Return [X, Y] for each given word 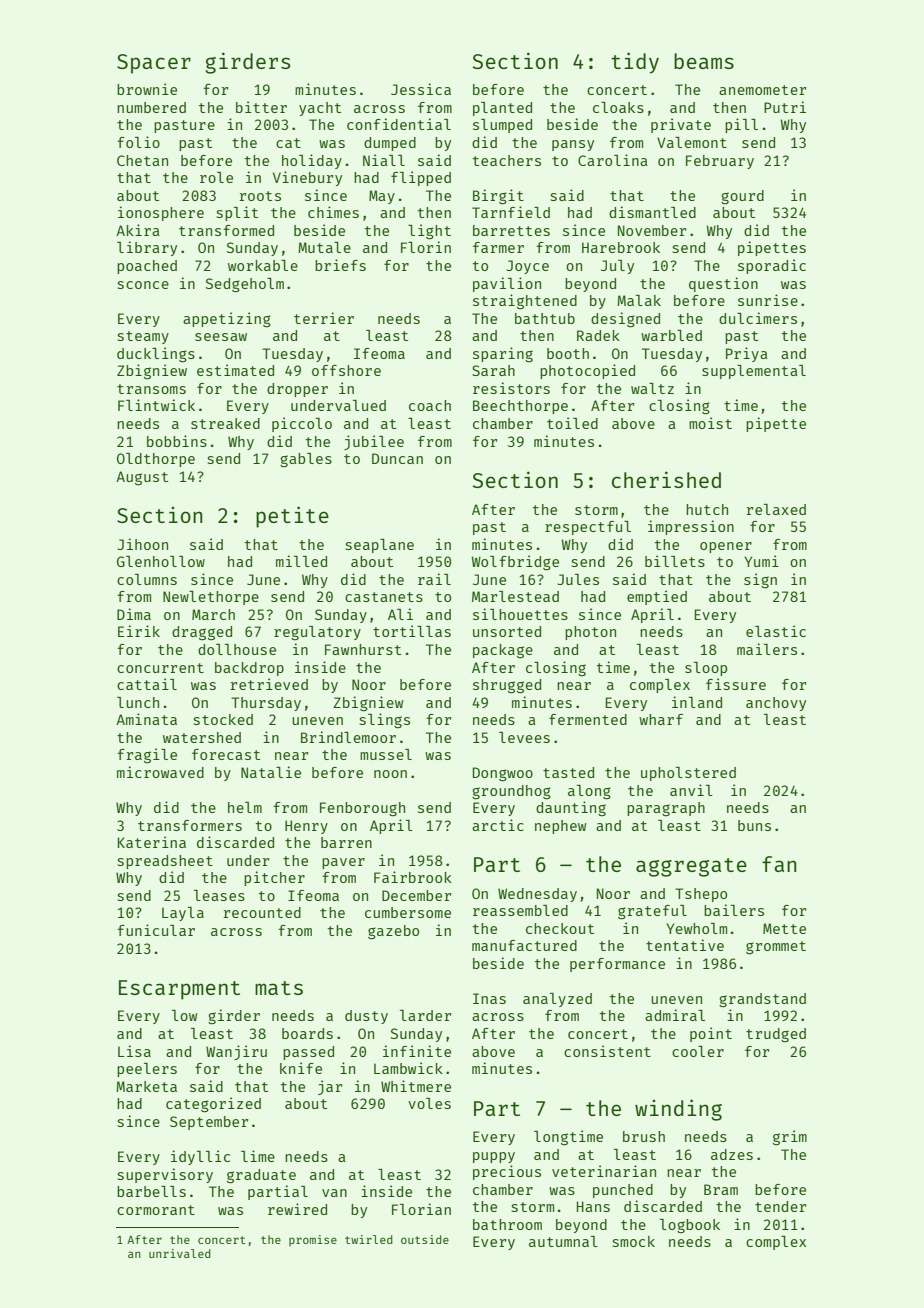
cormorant [156, 1210]
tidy [635, 63]
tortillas [412, 631]
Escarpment [179, 990]
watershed [202, 737]
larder [425, 1015]
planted [502, 109]
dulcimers [758, 318]
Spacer [154, 64]
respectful [588, 528]
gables [306, 460]
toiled [572, 423]
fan [779, 864]
